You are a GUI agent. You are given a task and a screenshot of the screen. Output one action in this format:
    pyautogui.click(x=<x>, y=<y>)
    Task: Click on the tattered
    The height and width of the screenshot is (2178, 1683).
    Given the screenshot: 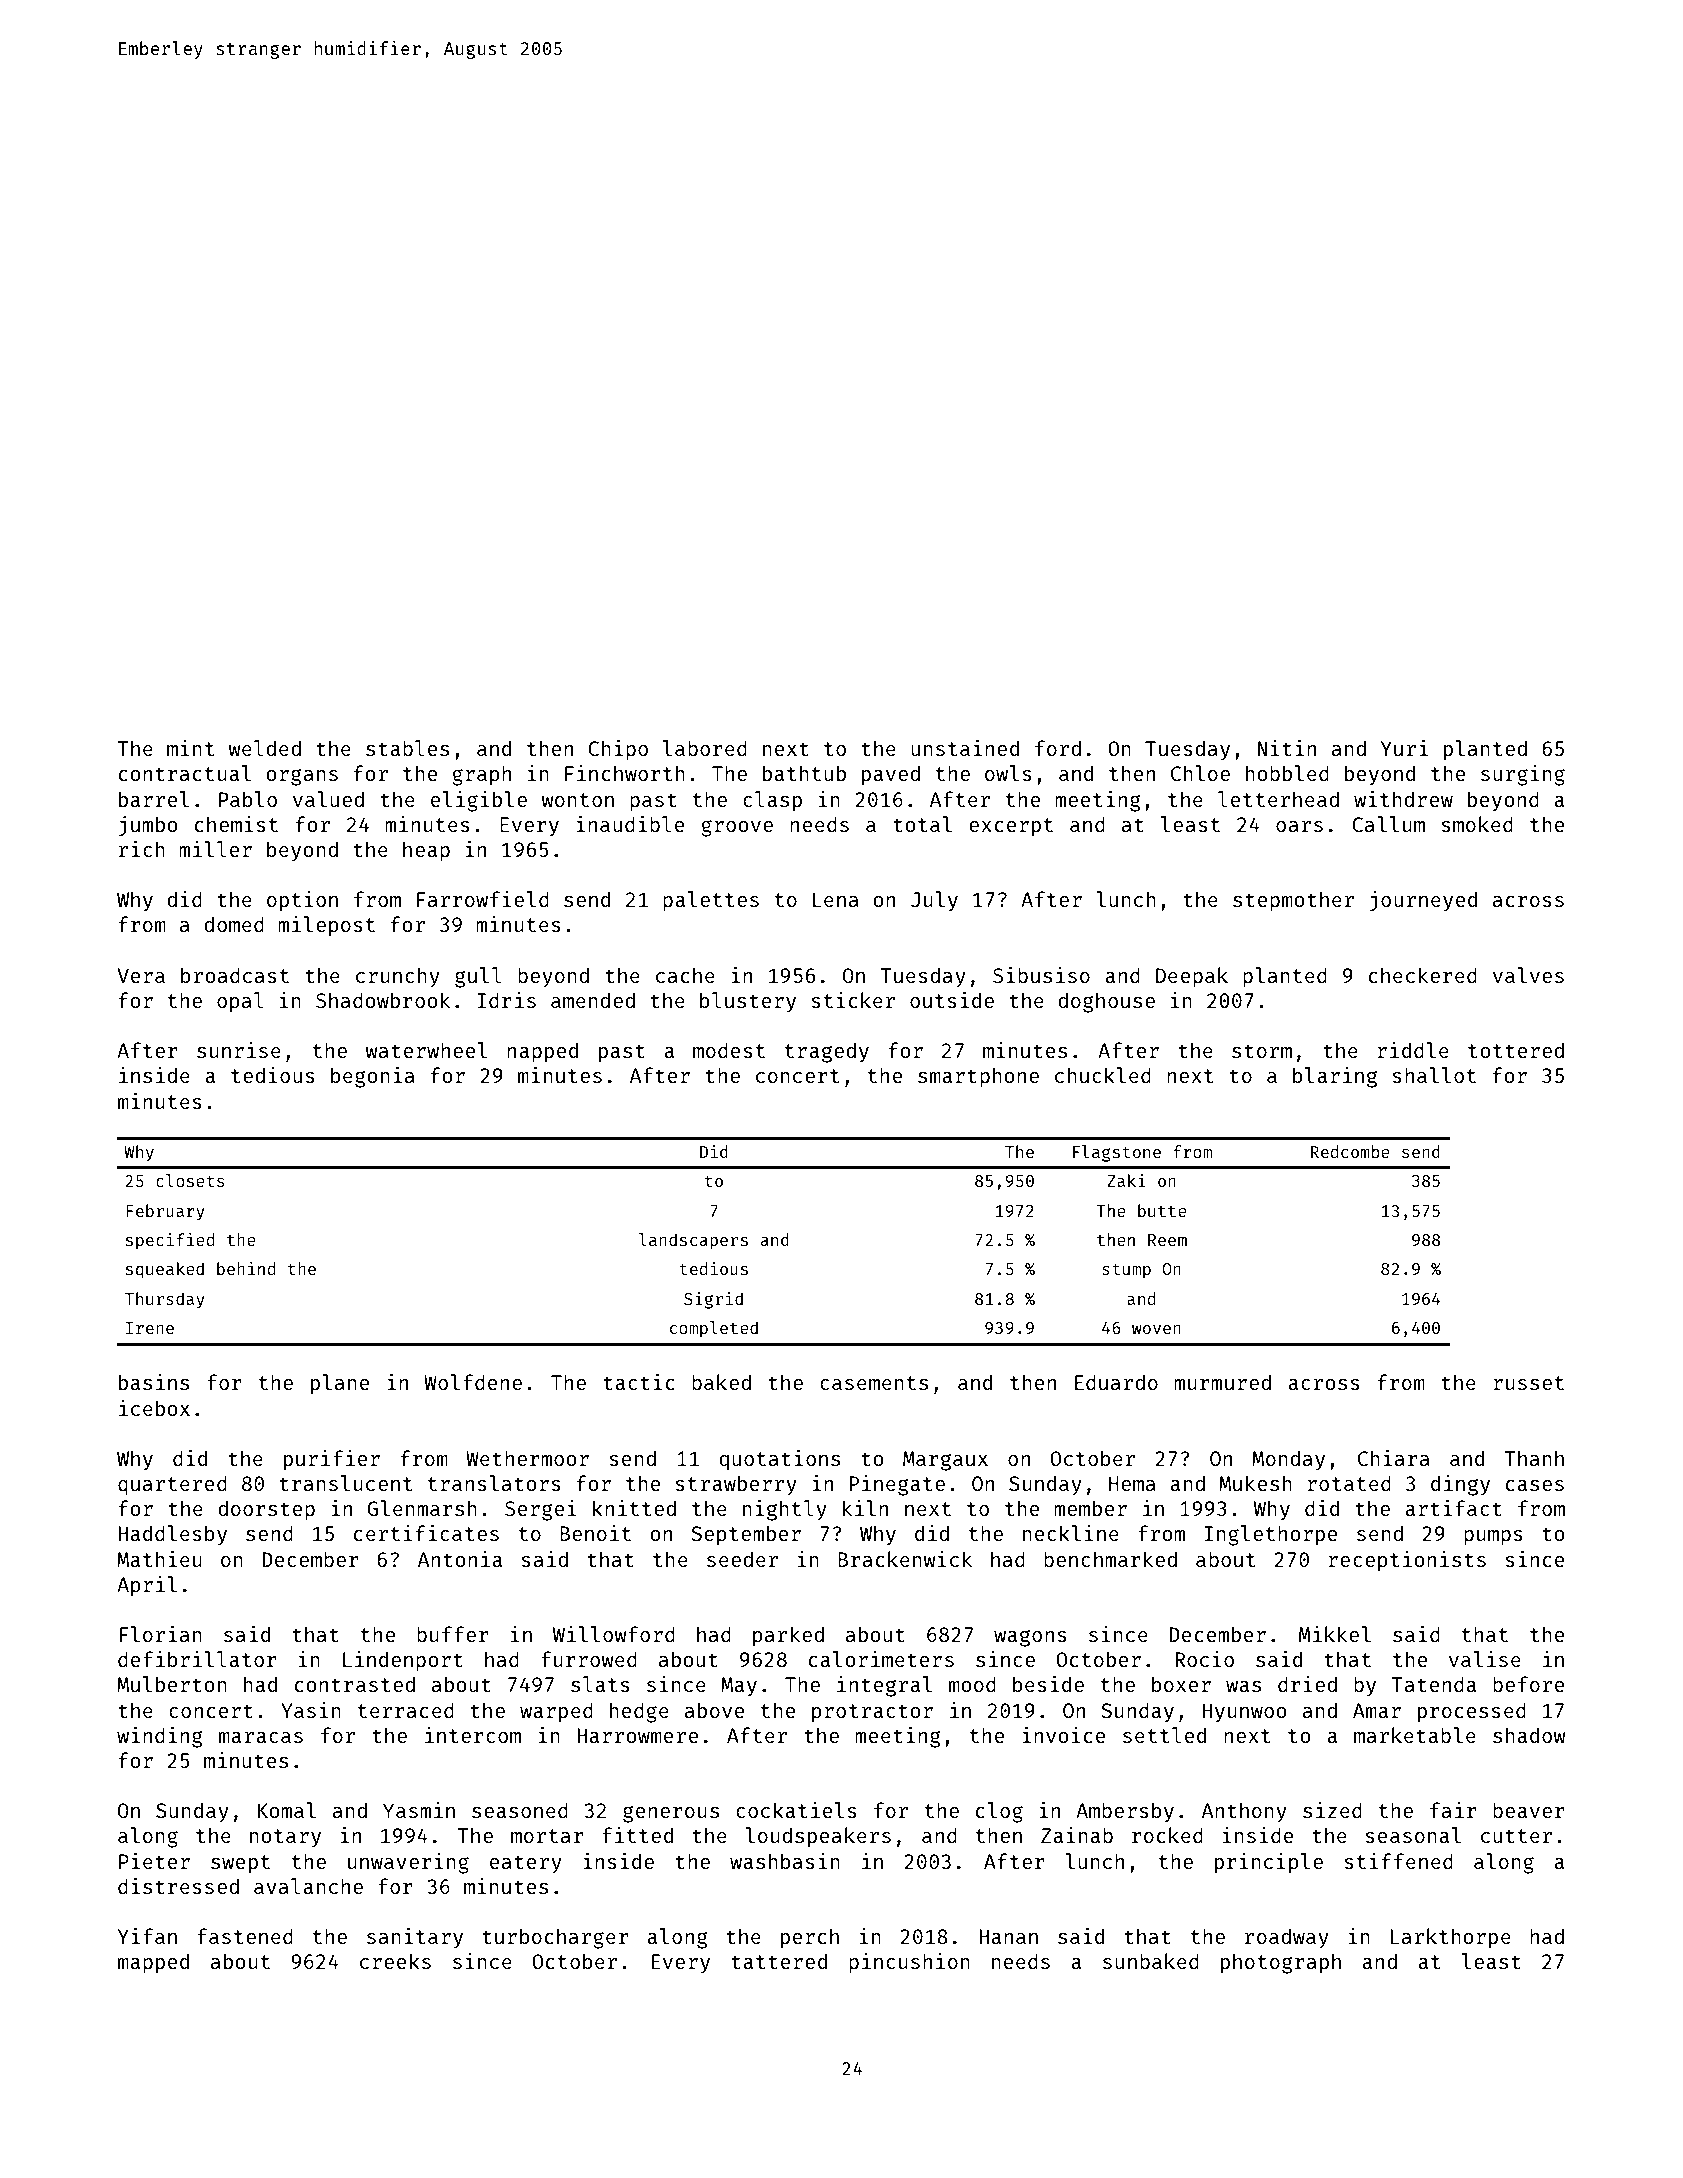 What is the action you would take?
    pyautogui.click(x=779, y=1961)
